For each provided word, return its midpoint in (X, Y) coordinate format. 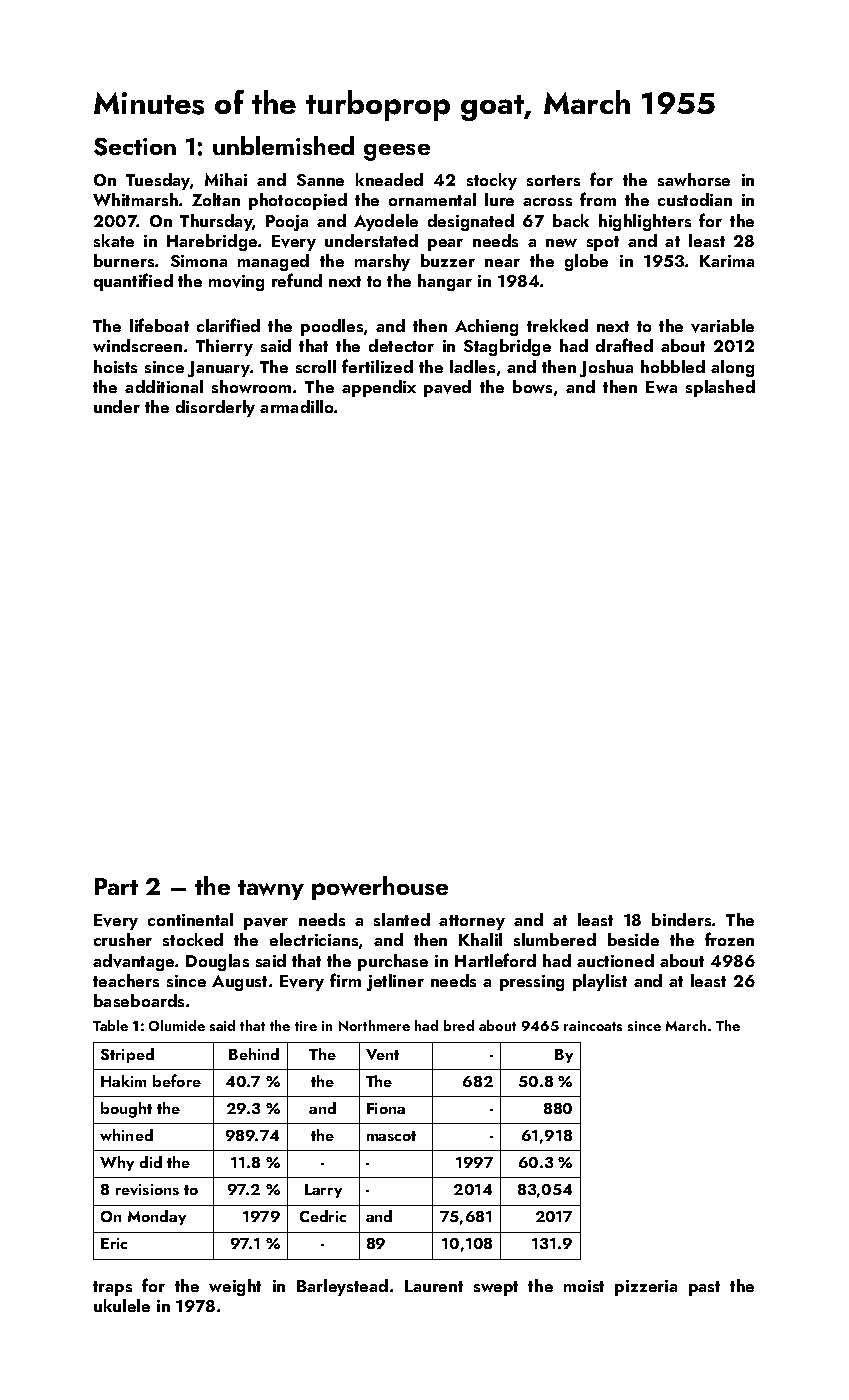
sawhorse (694, 179)
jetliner (395, 982)
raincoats (593, 1026)
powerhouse (380, 888)
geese (397, 152)
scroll (316, 366)
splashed (720, 388)
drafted (624, 345)
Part (116, 886)
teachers (126, 980)
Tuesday (158, 181)
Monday (157, 1217)
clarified (228, 325)
